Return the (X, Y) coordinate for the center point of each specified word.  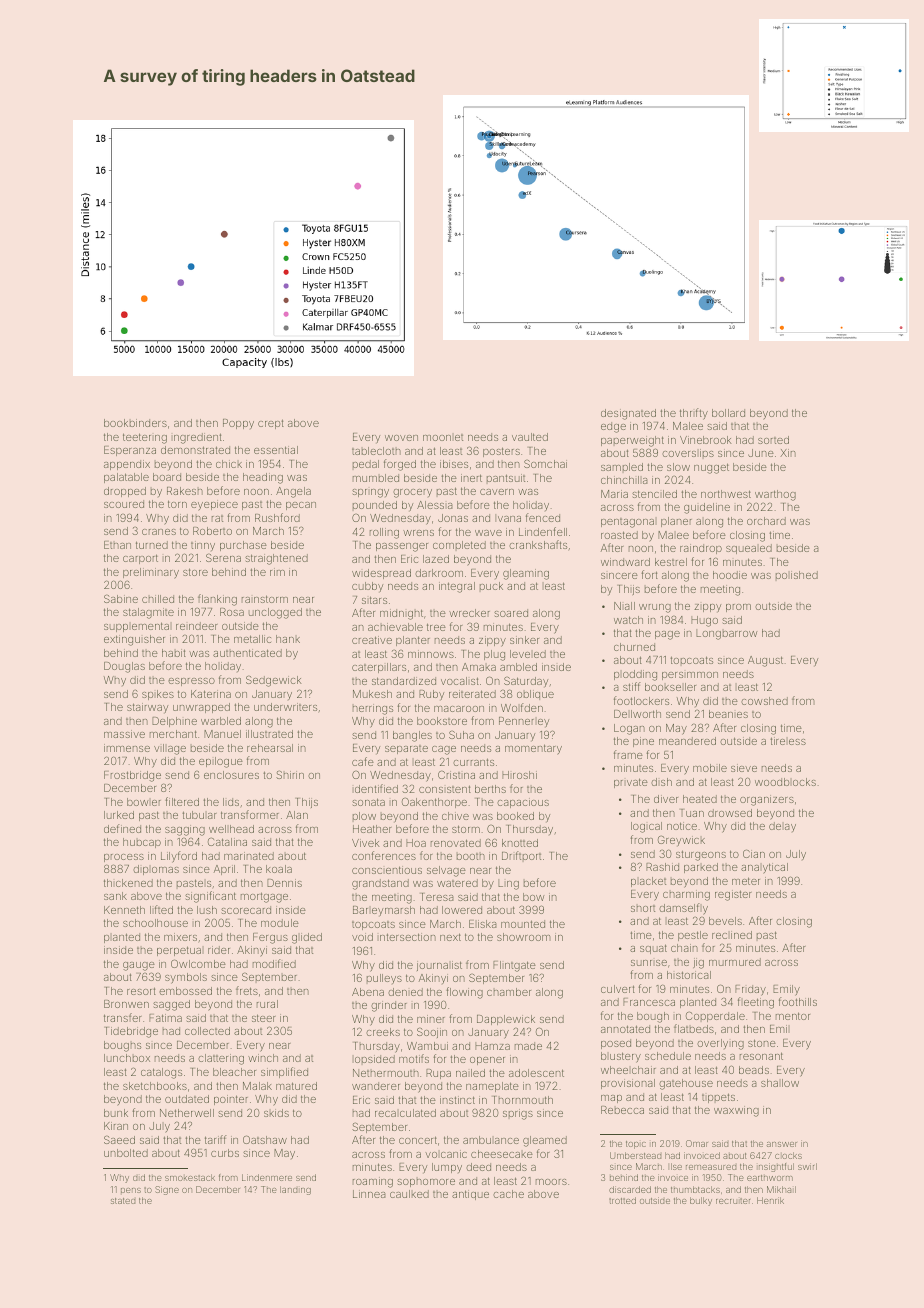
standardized (404, 681)
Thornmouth (522, 1100)
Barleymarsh (384, 911)
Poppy (238, 424)
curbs (225, 1153)
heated (700, 799)
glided (307, 938)
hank (288, 639)
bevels (725, 921)
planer (676, 522)
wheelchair (628, 1070)
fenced (543, 517)
